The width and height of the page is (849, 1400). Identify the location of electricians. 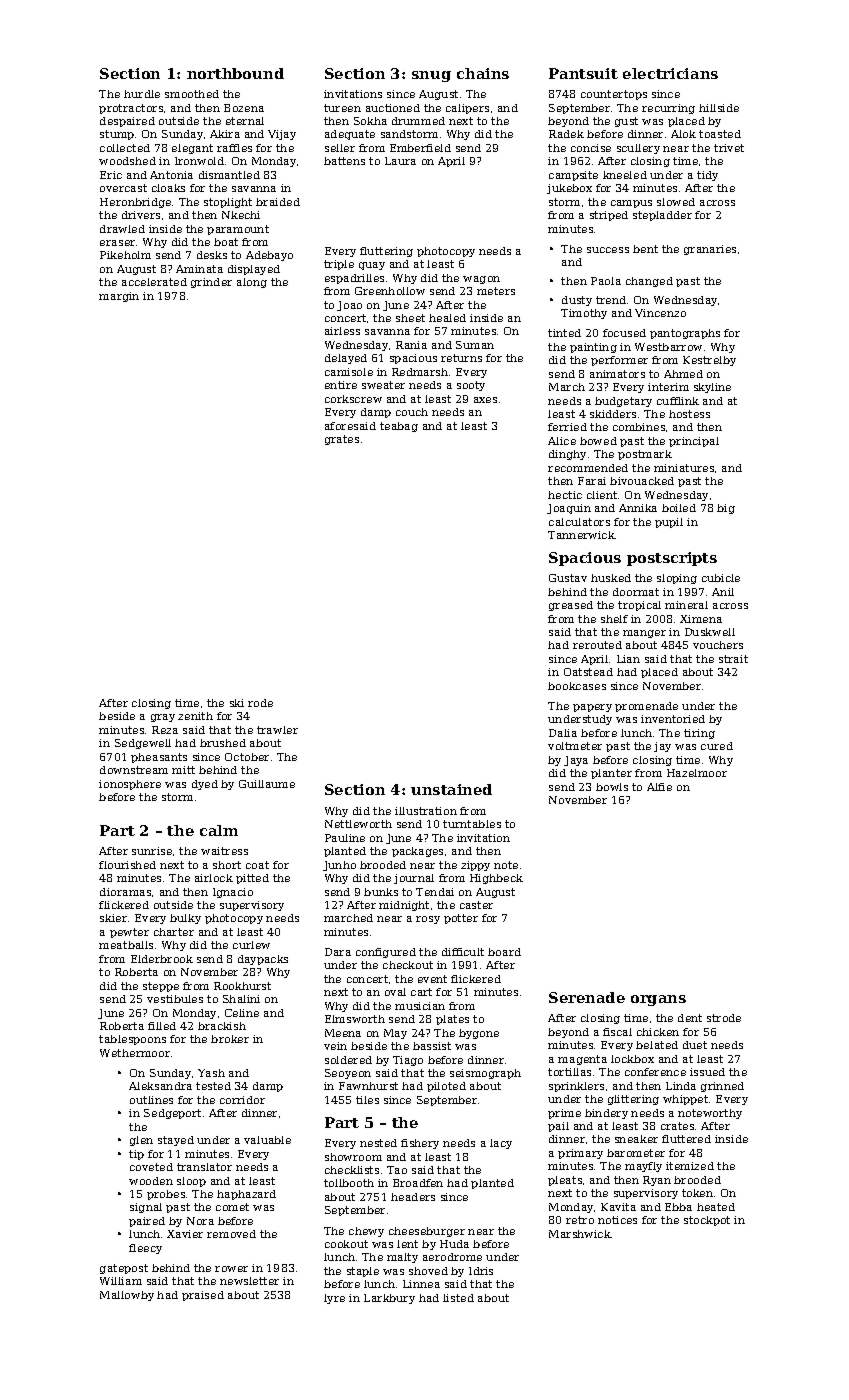
(670, 73).
